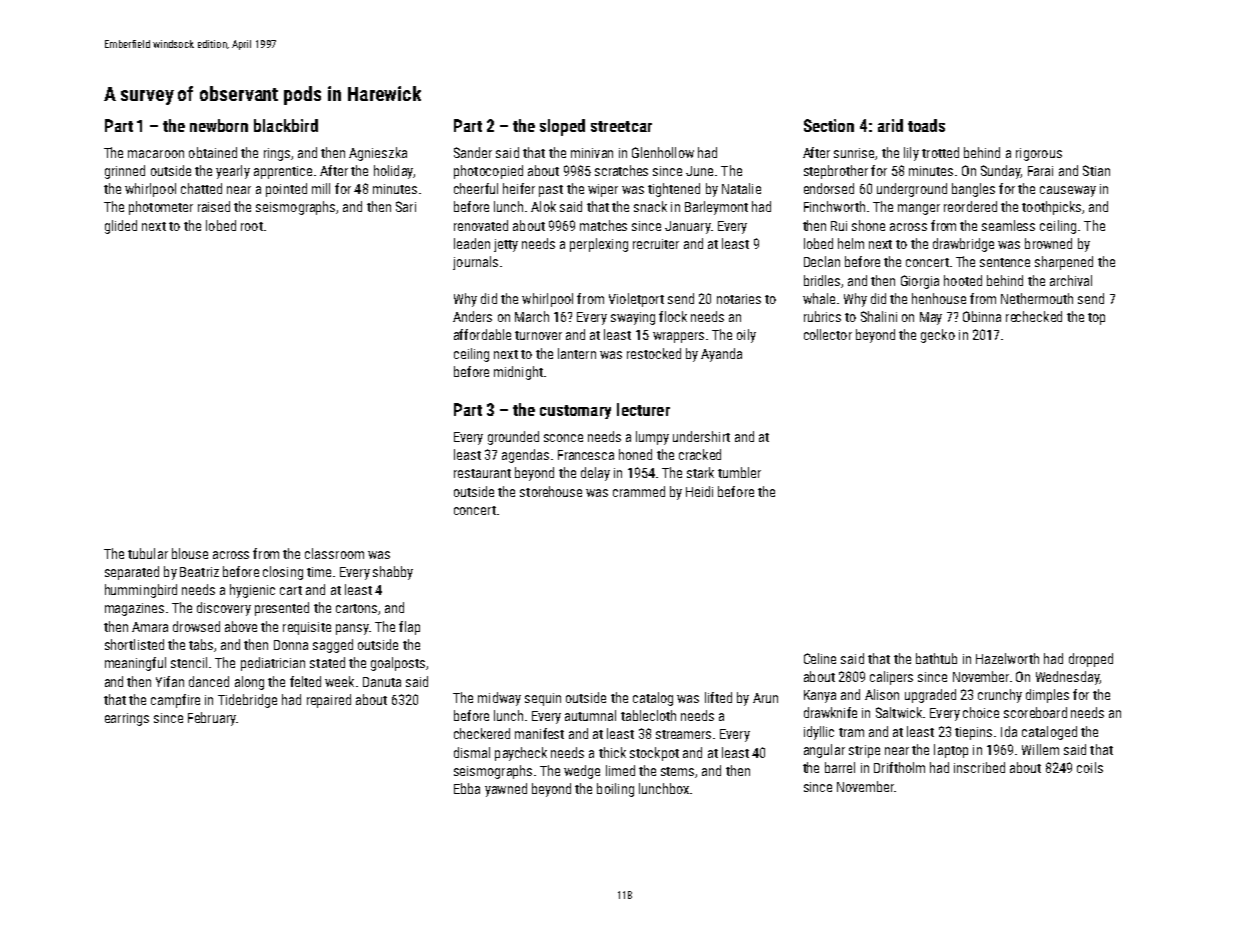 The image size is (1233, 952). Describe the element at coordinates (741, 188) in the document. I see `Natalie` at that location.
